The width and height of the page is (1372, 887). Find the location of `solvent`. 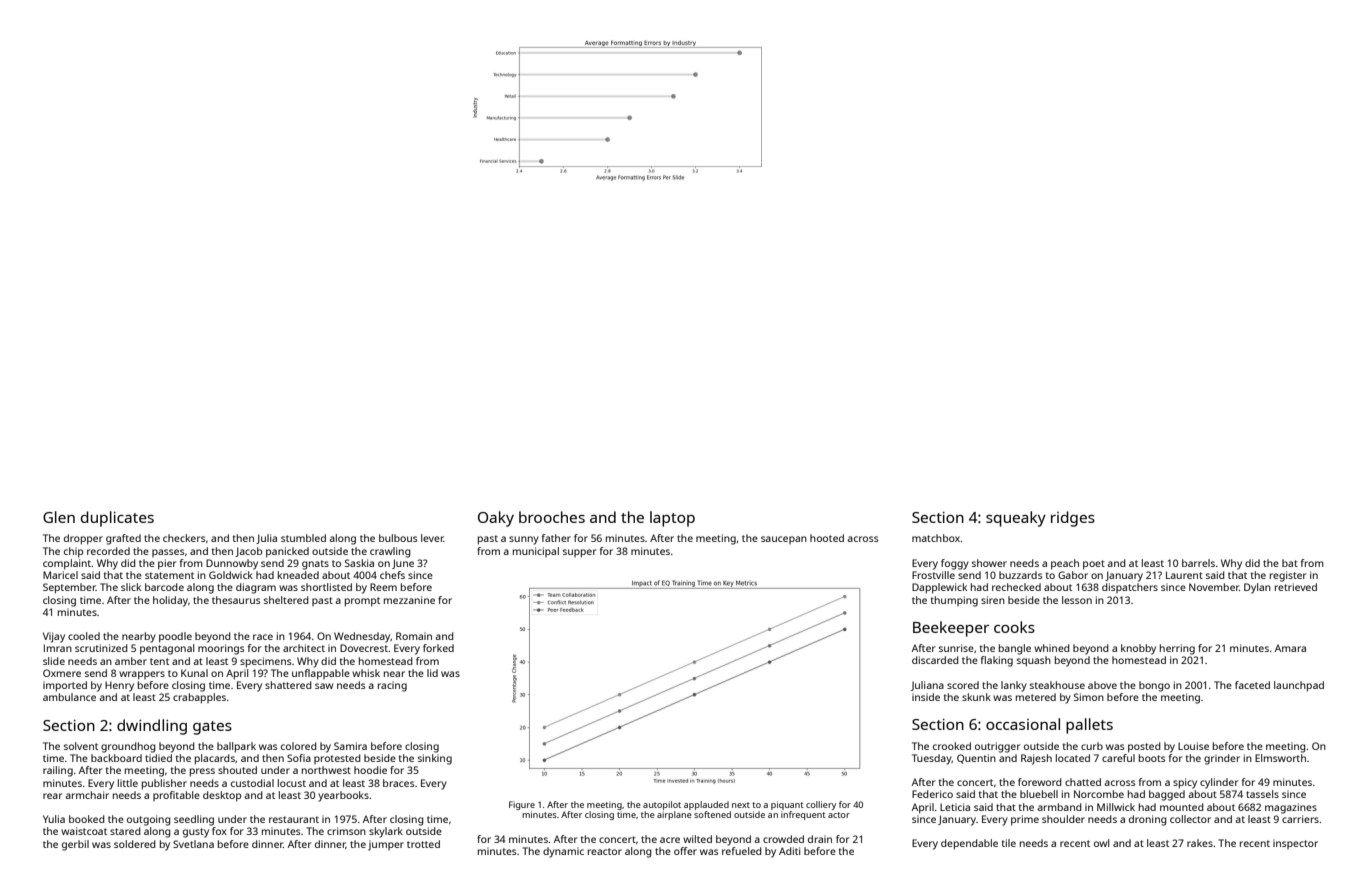

solvent is located at coordinates (81, 746).
